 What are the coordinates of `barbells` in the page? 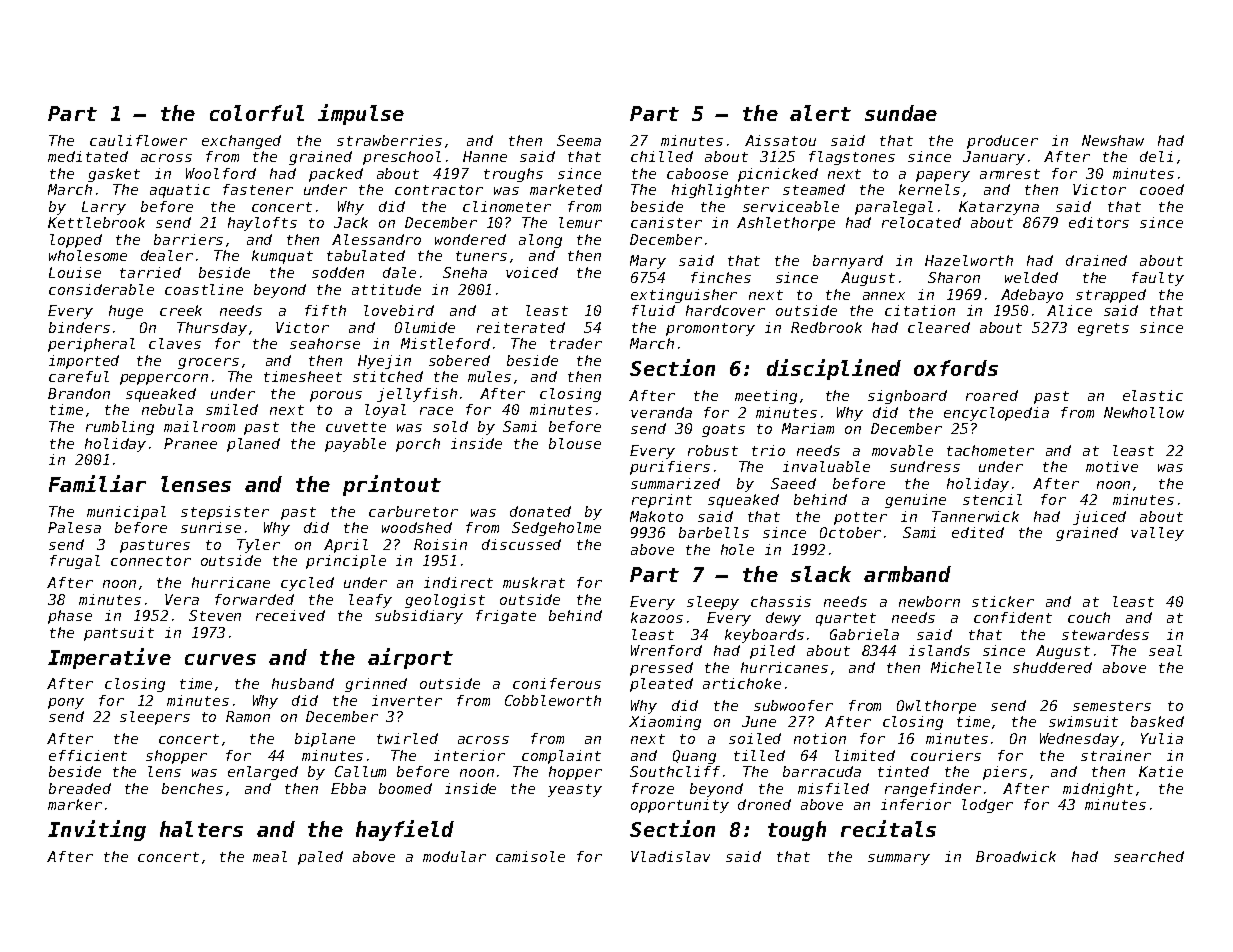 It's located at (714, 532).
